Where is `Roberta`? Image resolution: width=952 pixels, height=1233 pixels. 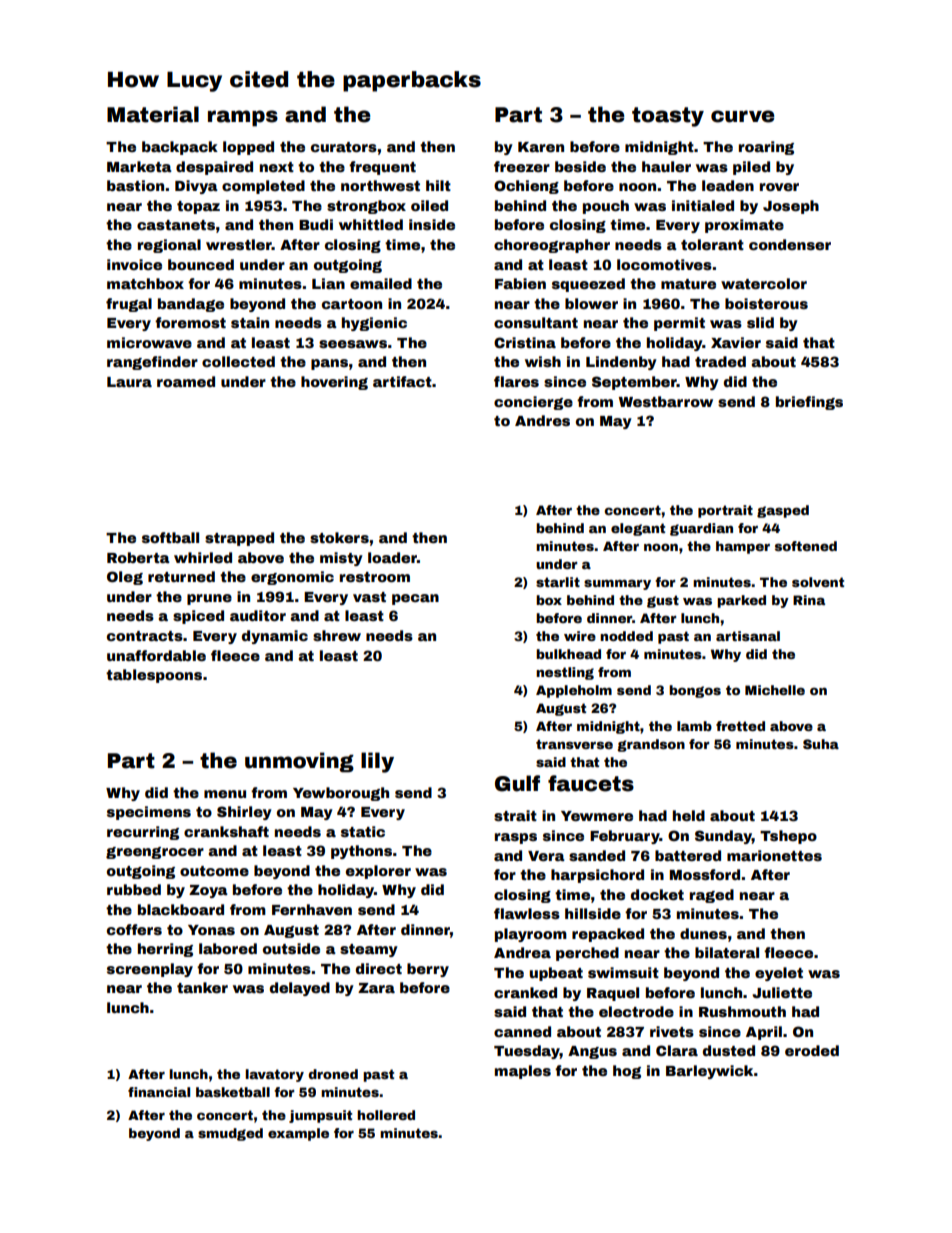 Roberta is located at coordinates (138, 557).
